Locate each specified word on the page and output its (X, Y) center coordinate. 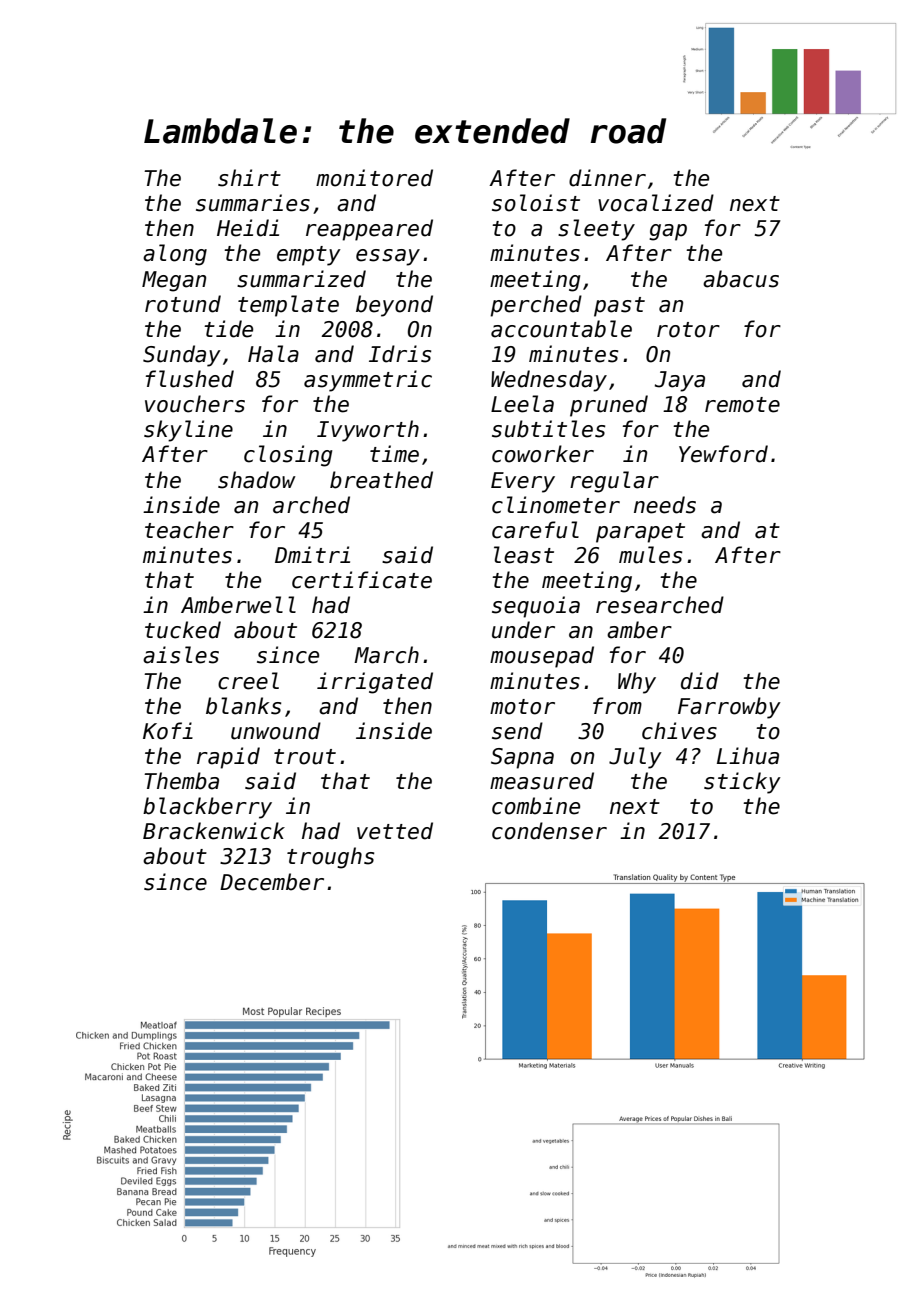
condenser (549, 831)
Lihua (748, 756)
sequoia (536, 607)
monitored (374, 178)
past (619, 307)
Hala (273, 354)
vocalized (656, 203)
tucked (183, 630)
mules (650, 555)
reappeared (369, 230)
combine (536, 806)
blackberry (207, 808)
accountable (561, 329)
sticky (742, 783)
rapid (228, 758)
